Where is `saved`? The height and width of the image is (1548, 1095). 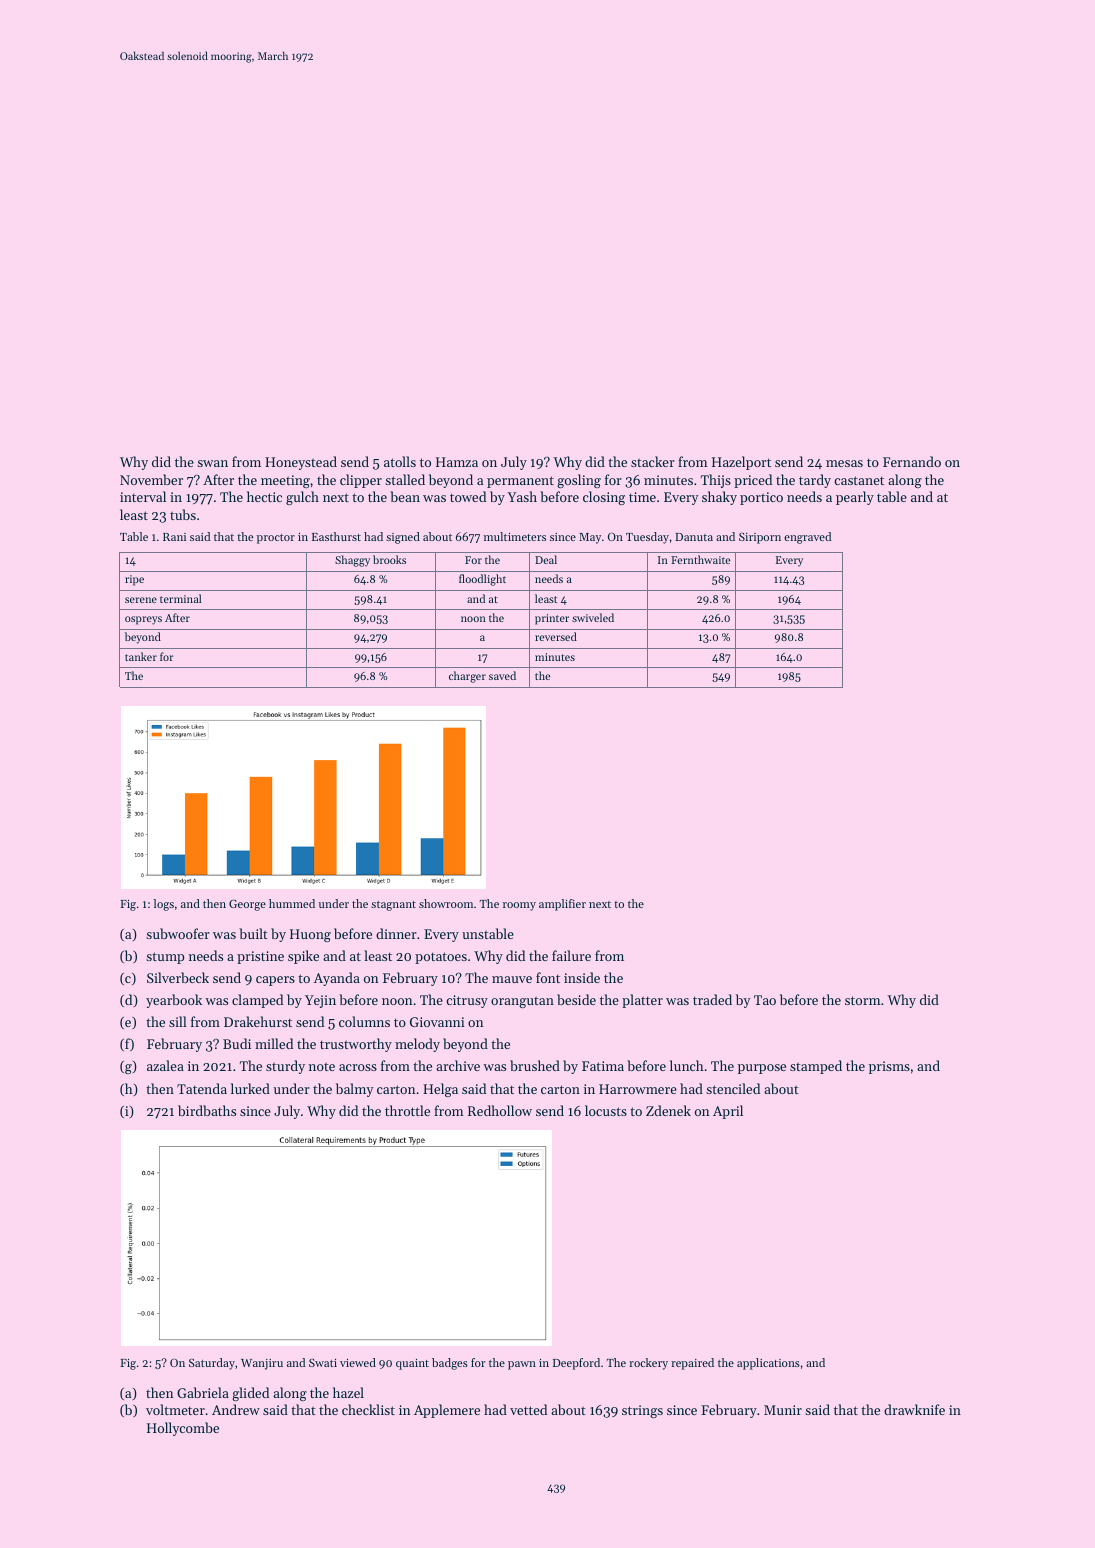 saved is located at coordinates (502, 675).
